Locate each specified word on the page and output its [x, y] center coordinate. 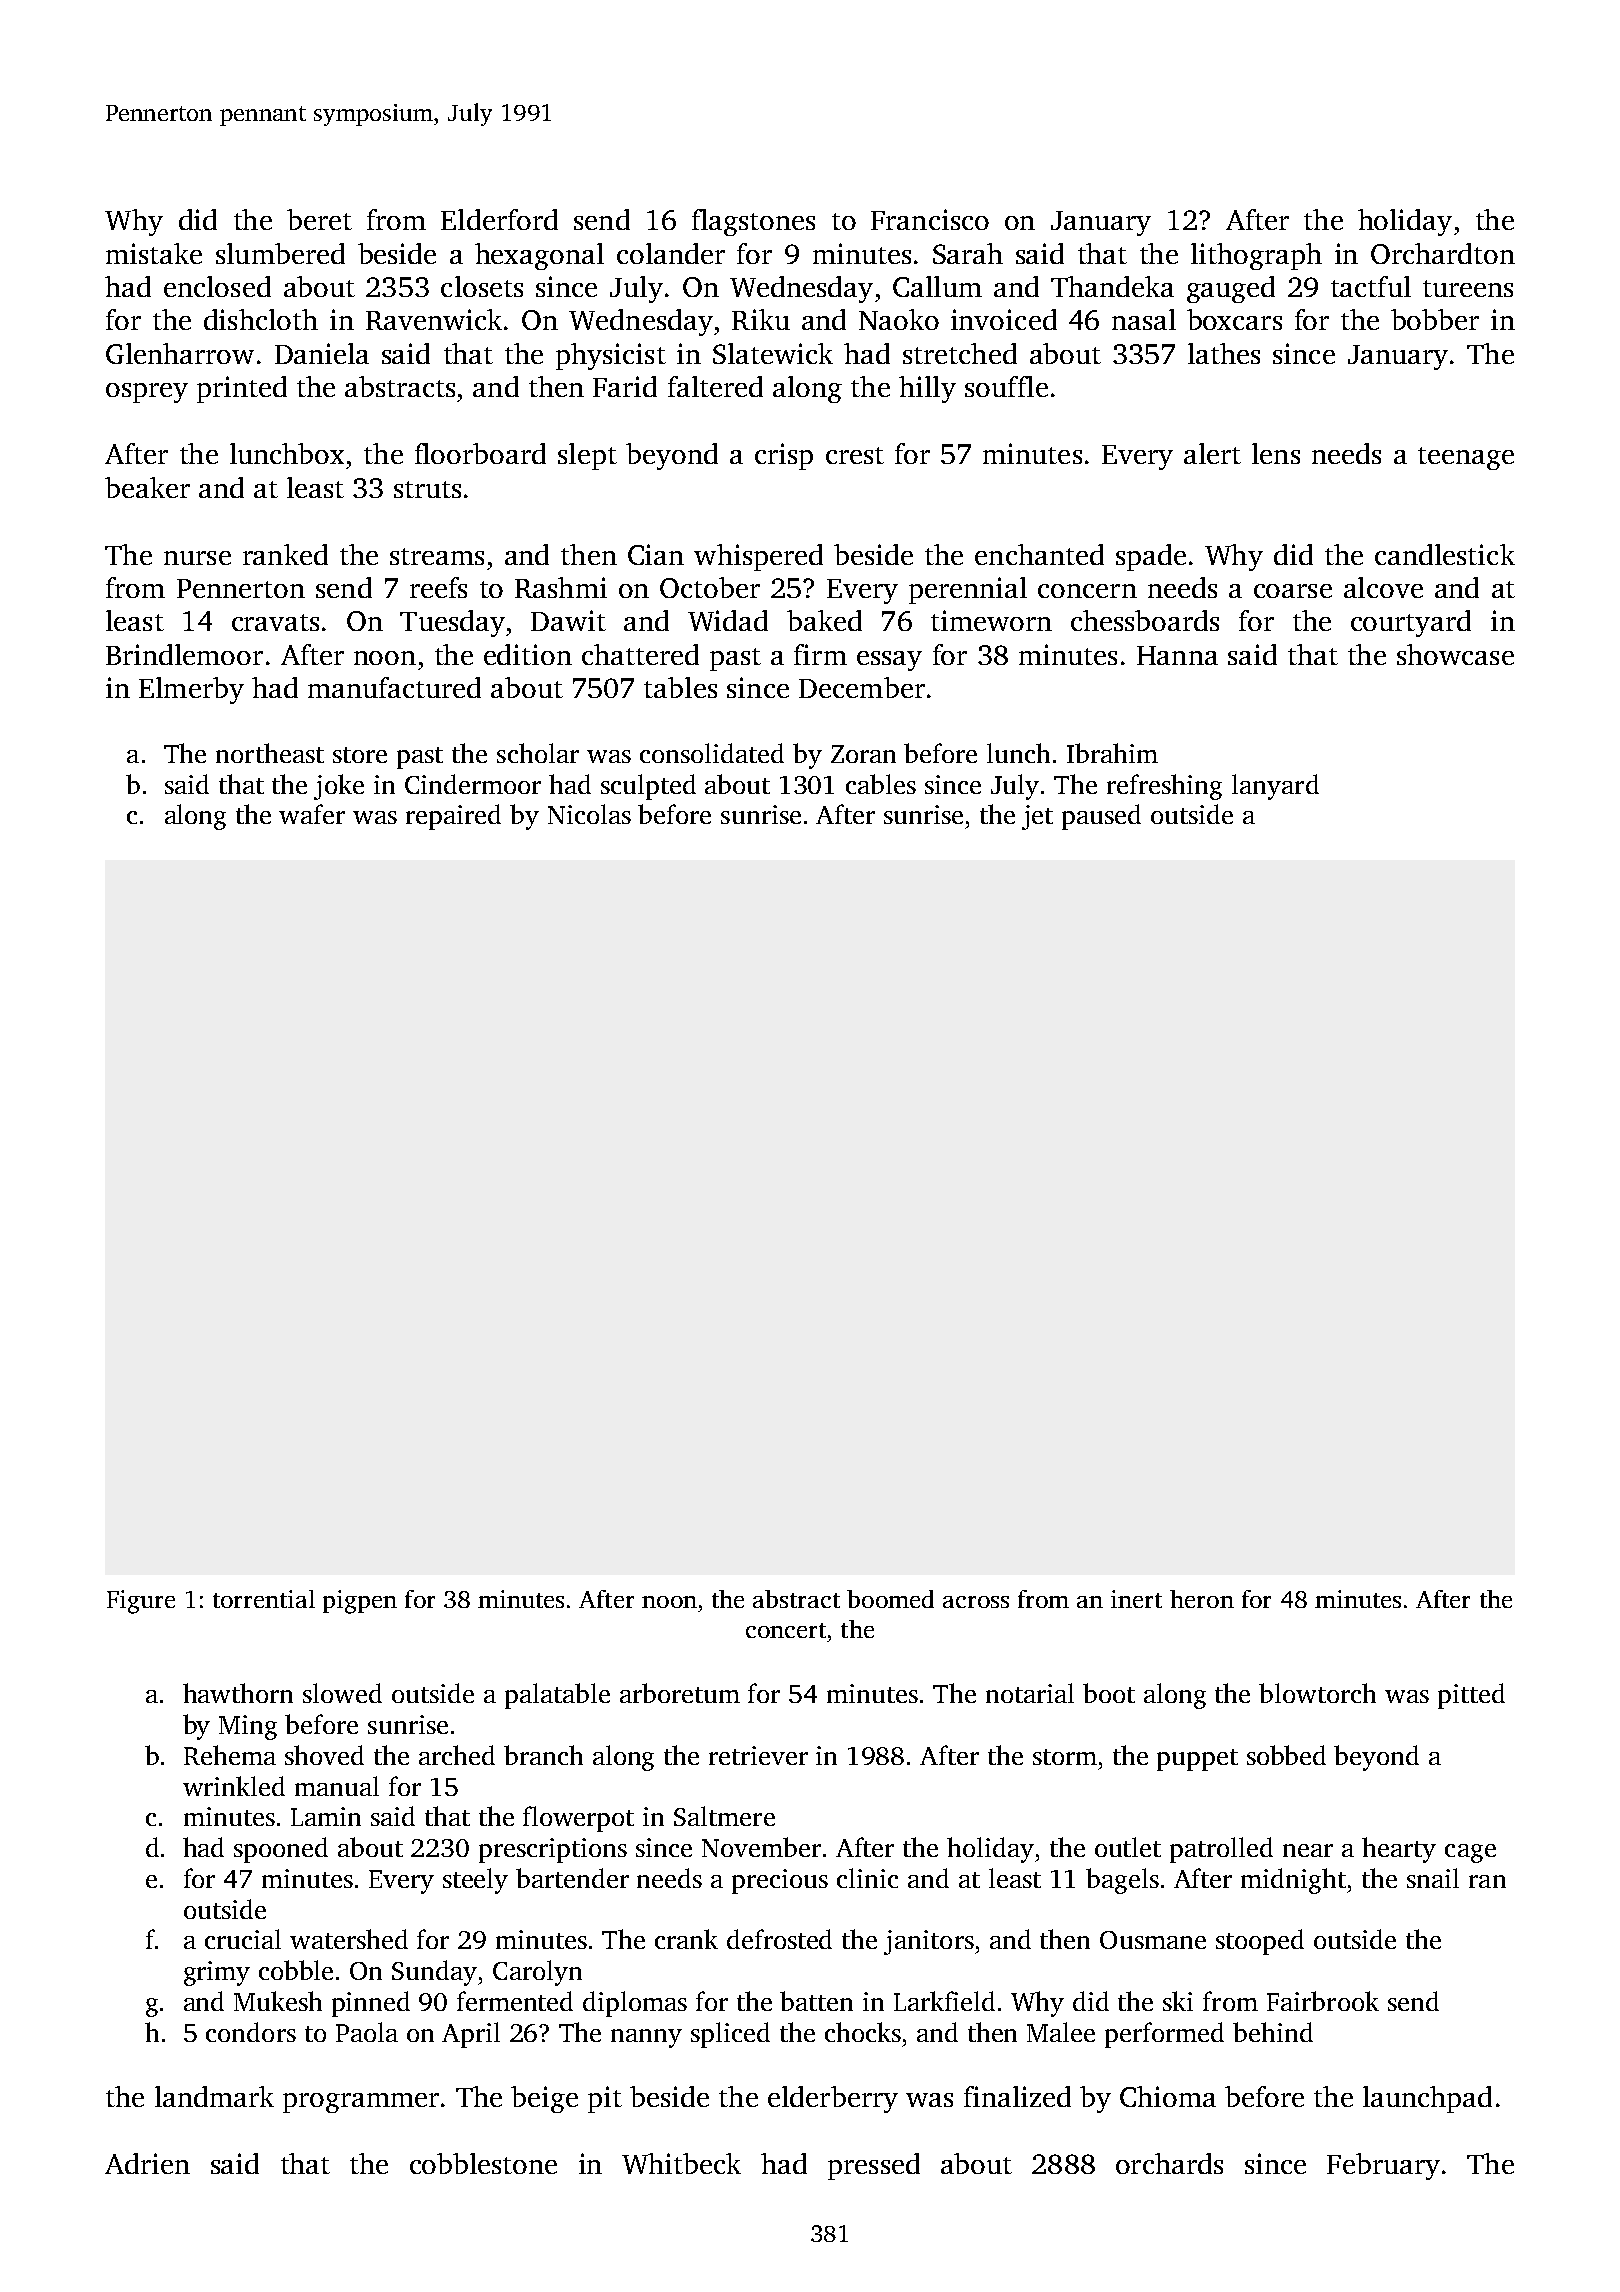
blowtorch [1317, 1693]
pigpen [360, 1602]
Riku [761, 319]
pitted [1471, 1696]
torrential [264, 1599]
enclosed [217, 286]
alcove [1383, 587]
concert [786, 1630]
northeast [270, 753]
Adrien [147, 2163]
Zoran [863, 754]
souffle [1006, 386]
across [976, 1602]
